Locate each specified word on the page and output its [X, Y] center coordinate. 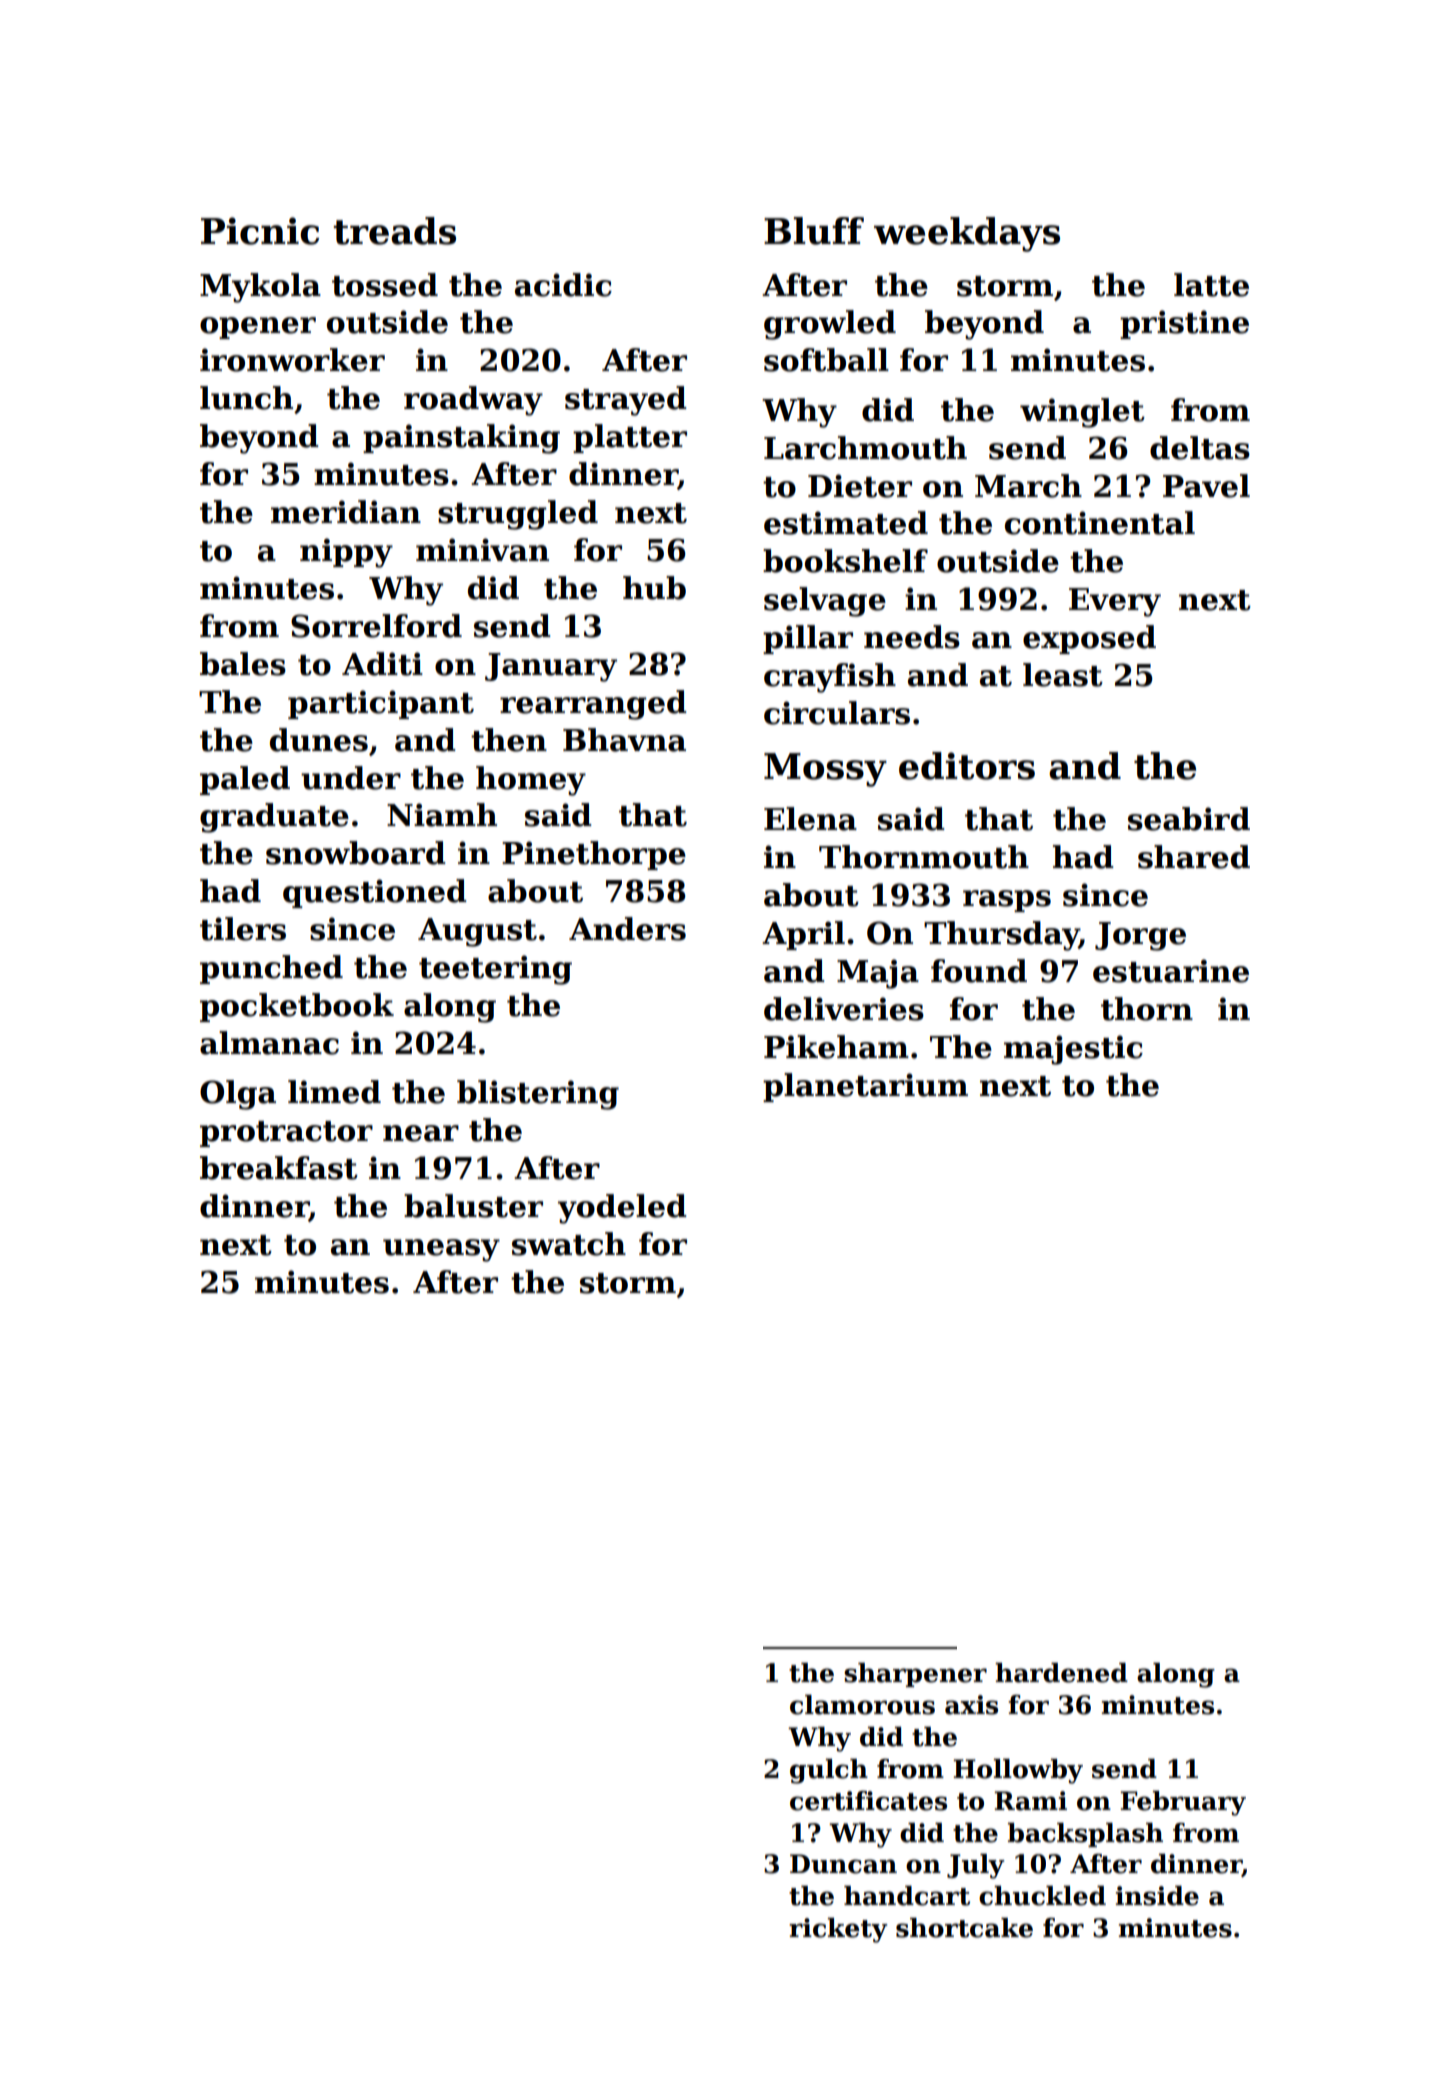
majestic [1073, 1050]
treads [395, 231]
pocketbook [297, 1007]
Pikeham [836, 1047]
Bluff [814, 231]
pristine [1184, 324]
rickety [838, 1930]
